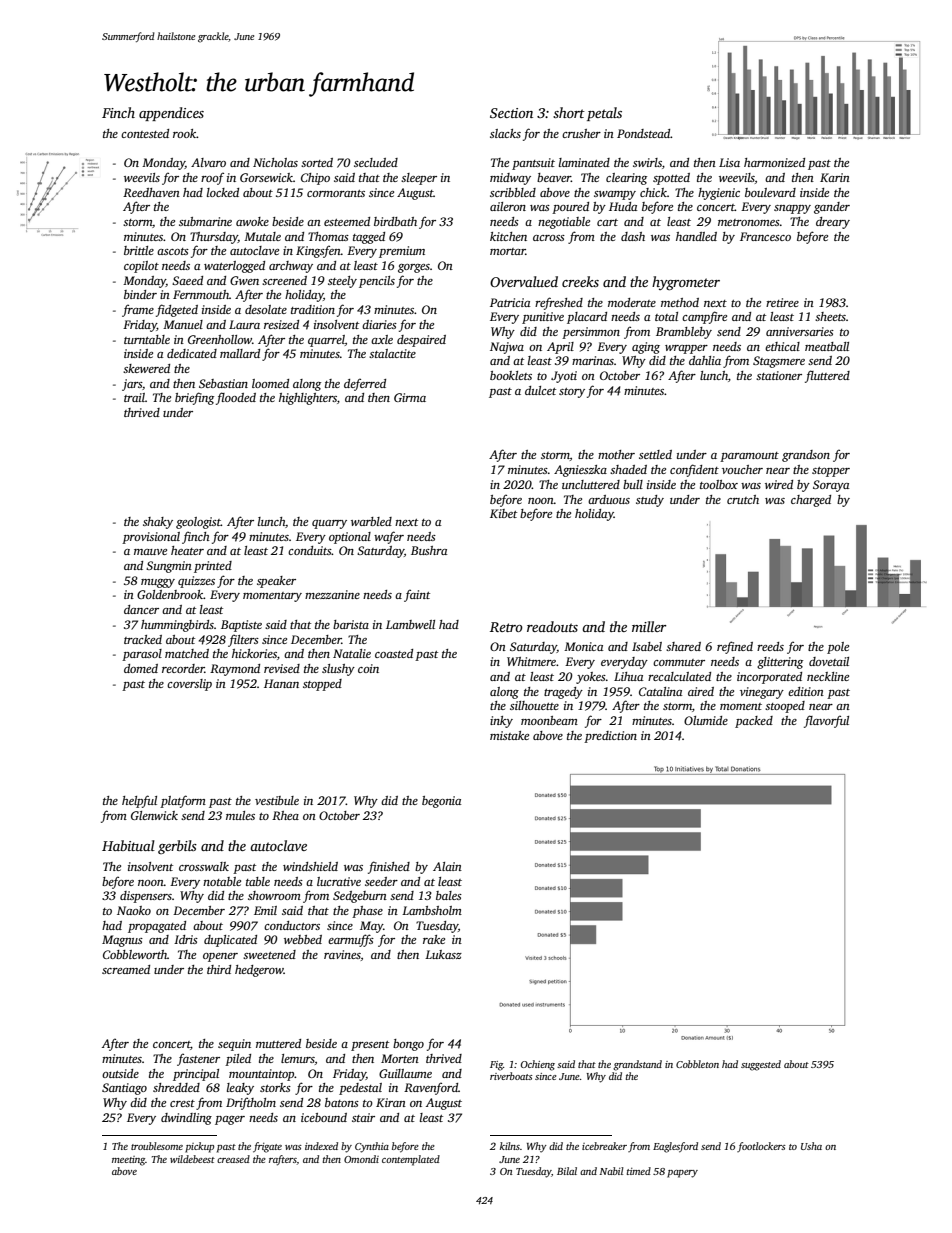 The width and height of the page is (952, 1233). Describe the element at coordinates (371, 521) in the page. I see `warbled` at that location.
